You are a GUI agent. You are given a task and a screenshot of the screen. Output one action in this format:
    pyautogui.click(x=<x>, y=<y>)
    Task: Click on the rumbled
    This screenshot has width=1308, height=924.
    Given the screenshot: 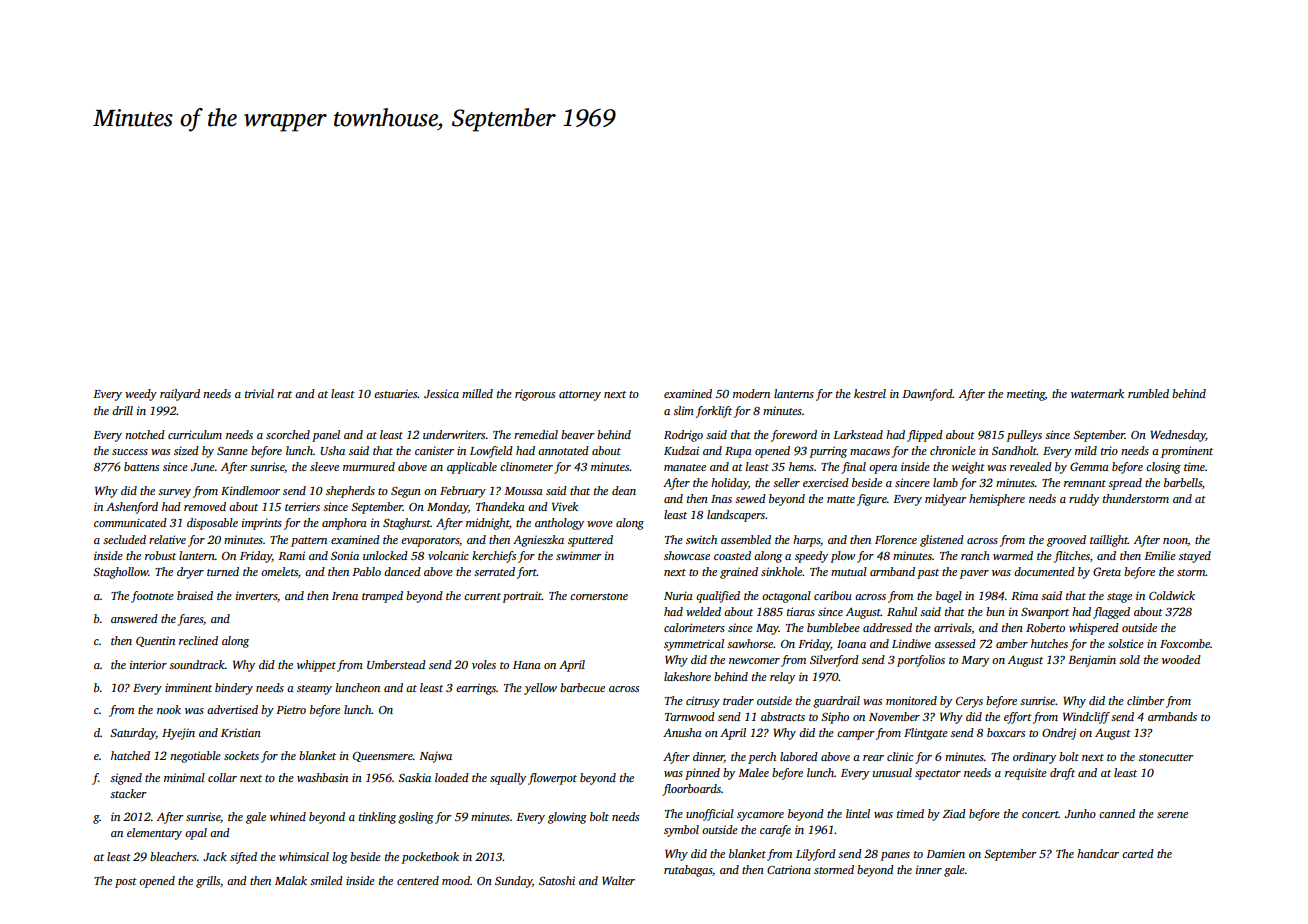 What is the action you would take?
    pyautogui.click(x=1148, y=393)
